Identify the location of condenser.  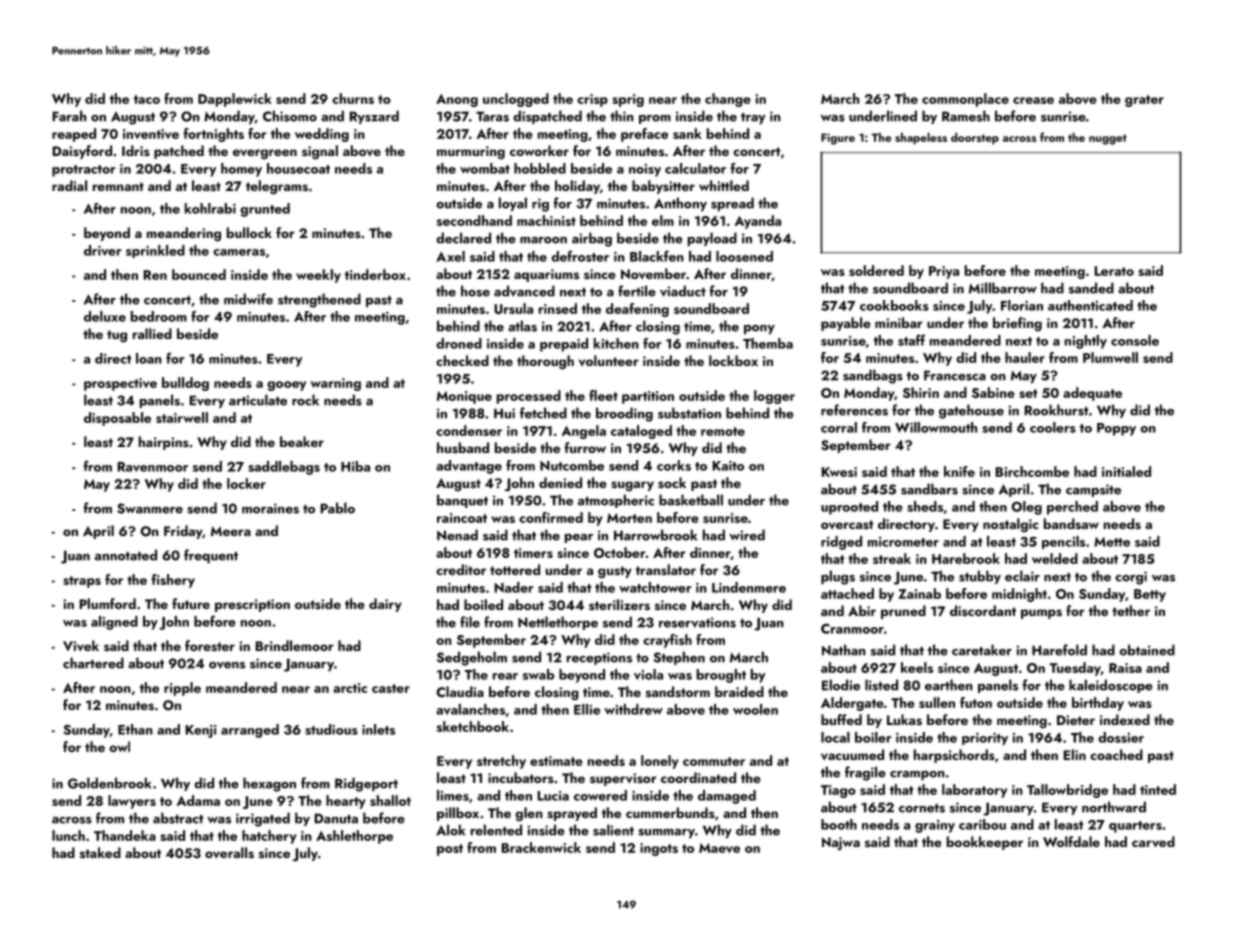
(469, 430).
